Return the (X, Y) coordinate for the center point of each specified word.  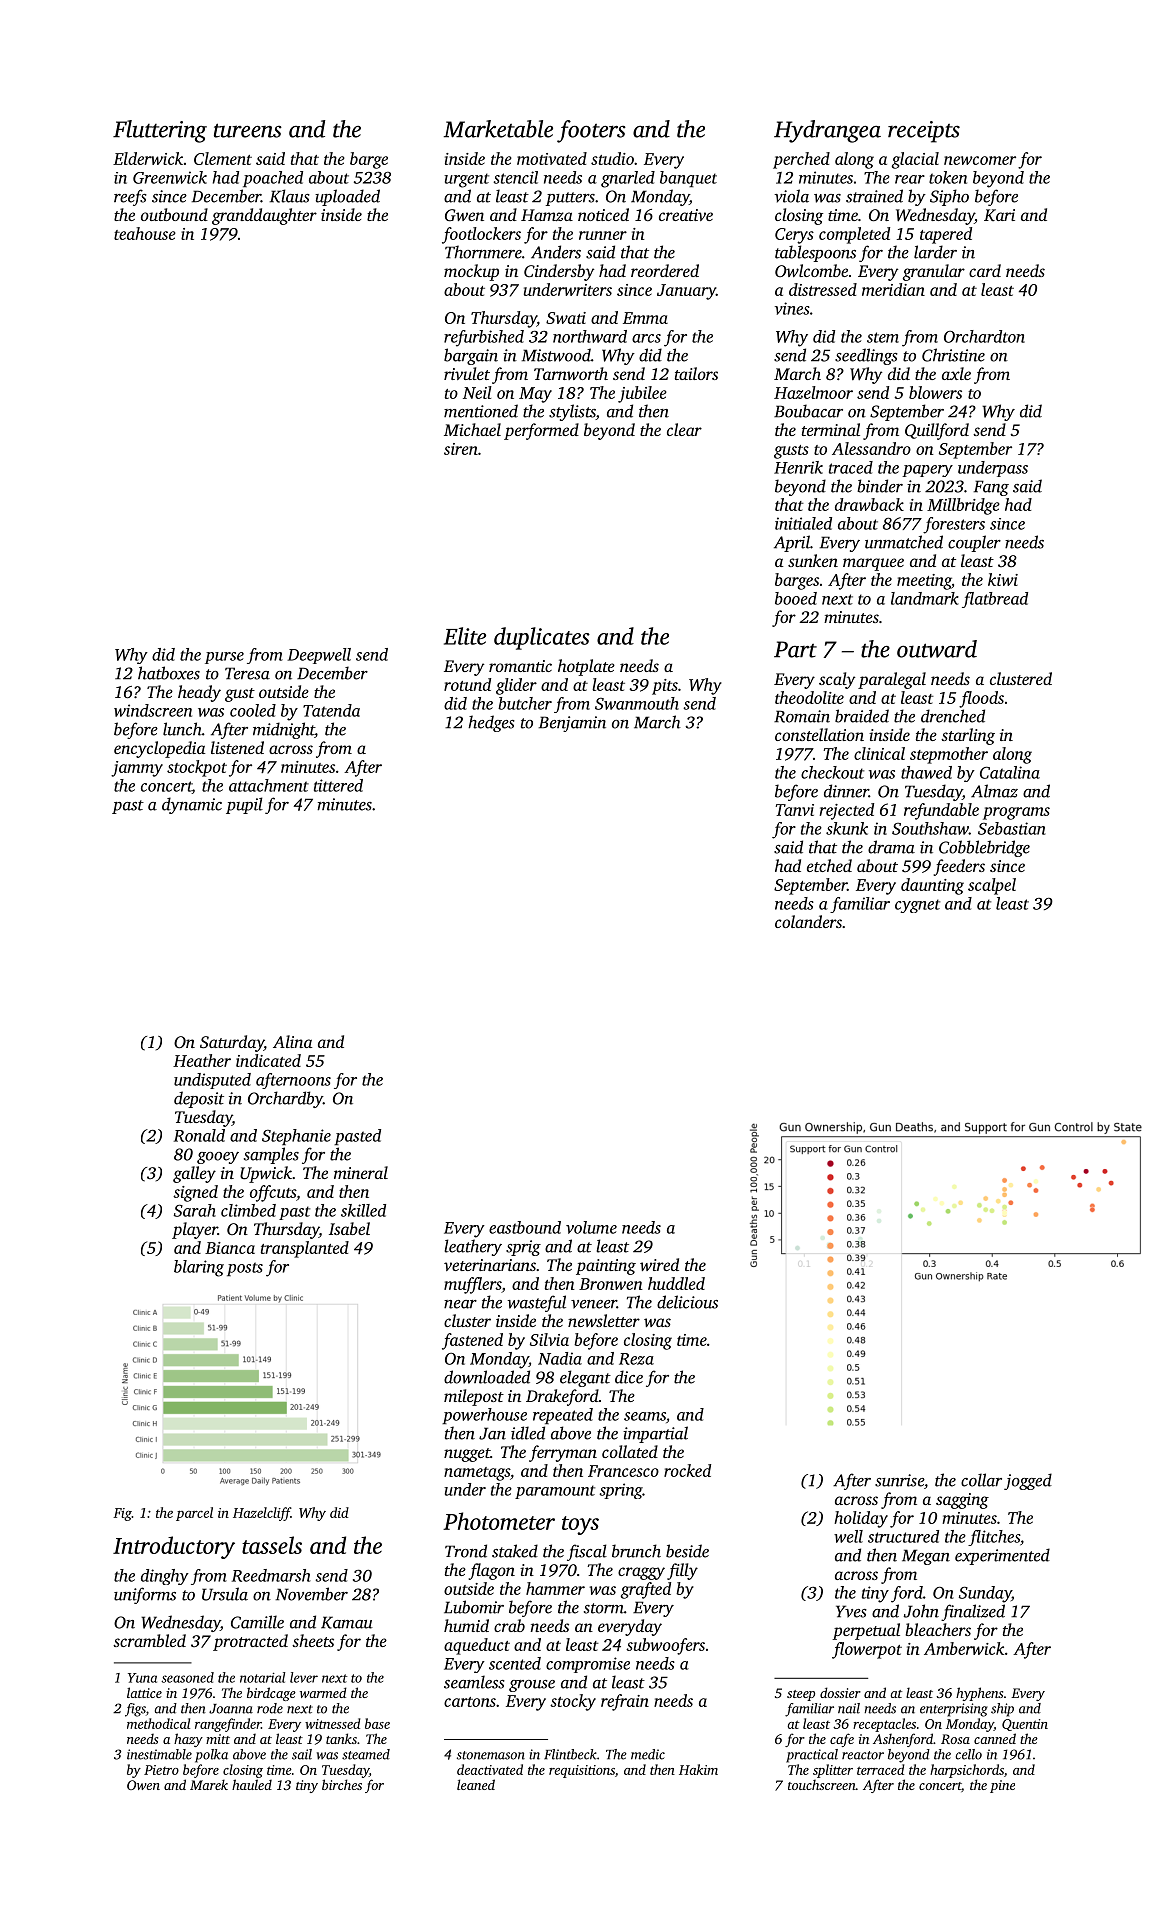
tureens (248, 130)
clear (684, 429)
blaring (199, 1268)
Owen (143, 1785)
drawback (869, 504)
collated (630, 1451)
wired (659, 1264)
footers (591, 131)
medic (648, 1754)
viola (791, 196)
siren (461, 449)
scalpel (992, 886)
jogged (1028, 1481)
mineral (361, 1172)
